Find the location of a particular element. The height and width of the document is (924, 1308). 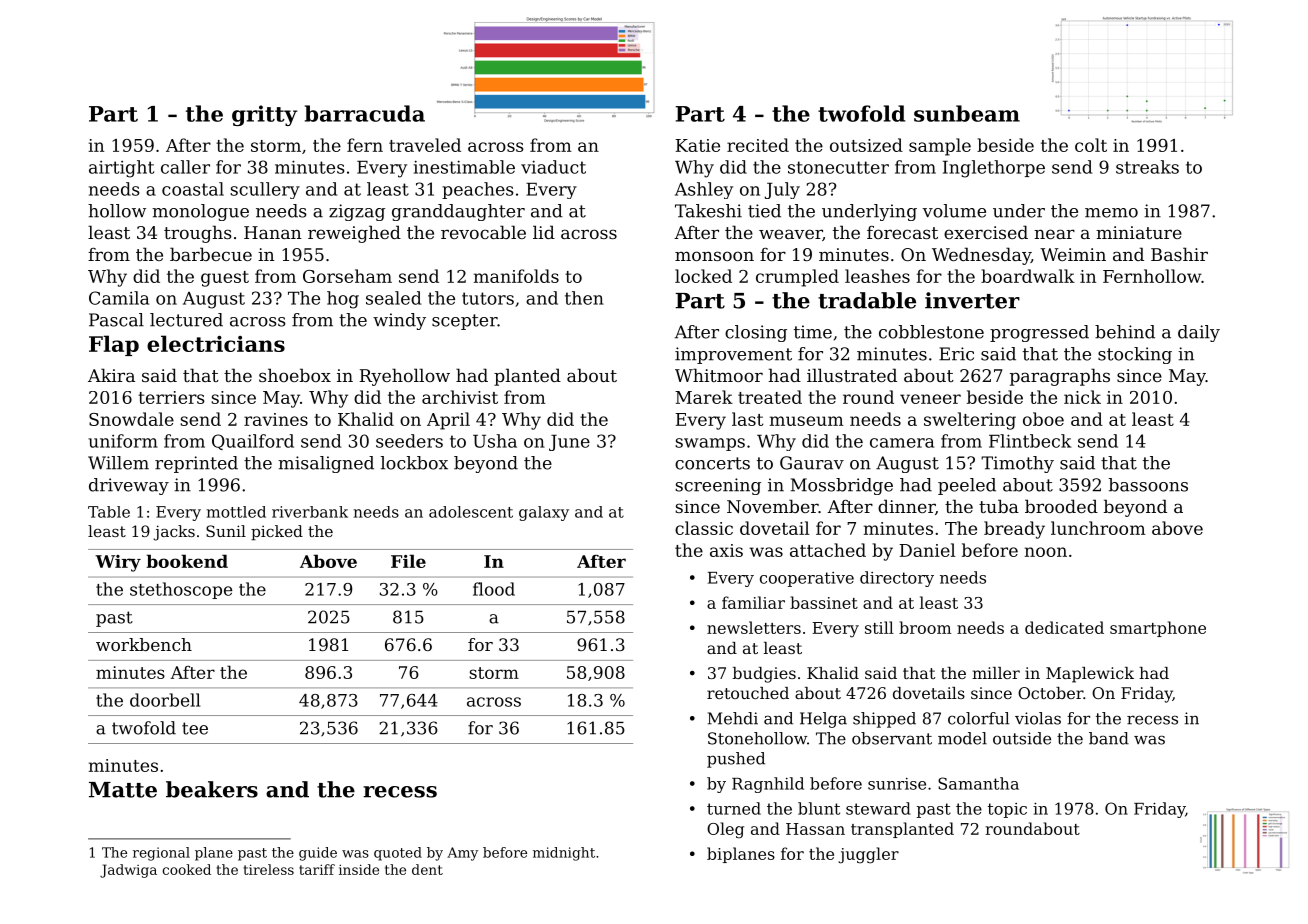

gritty is located at coordinates (264, 115).
